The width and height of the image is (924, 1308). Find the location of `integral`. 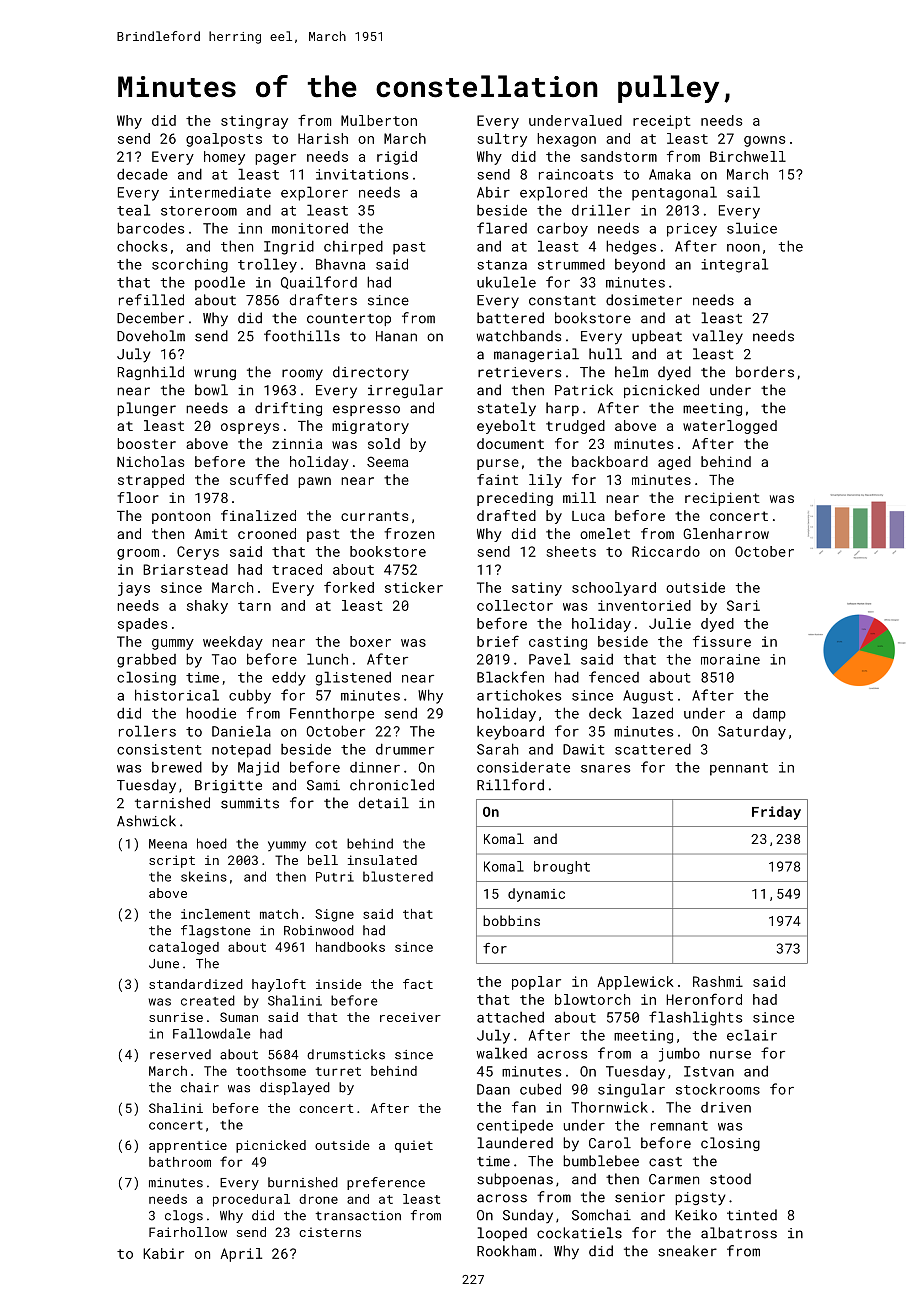

integral is located at coordinates (734, 265).
